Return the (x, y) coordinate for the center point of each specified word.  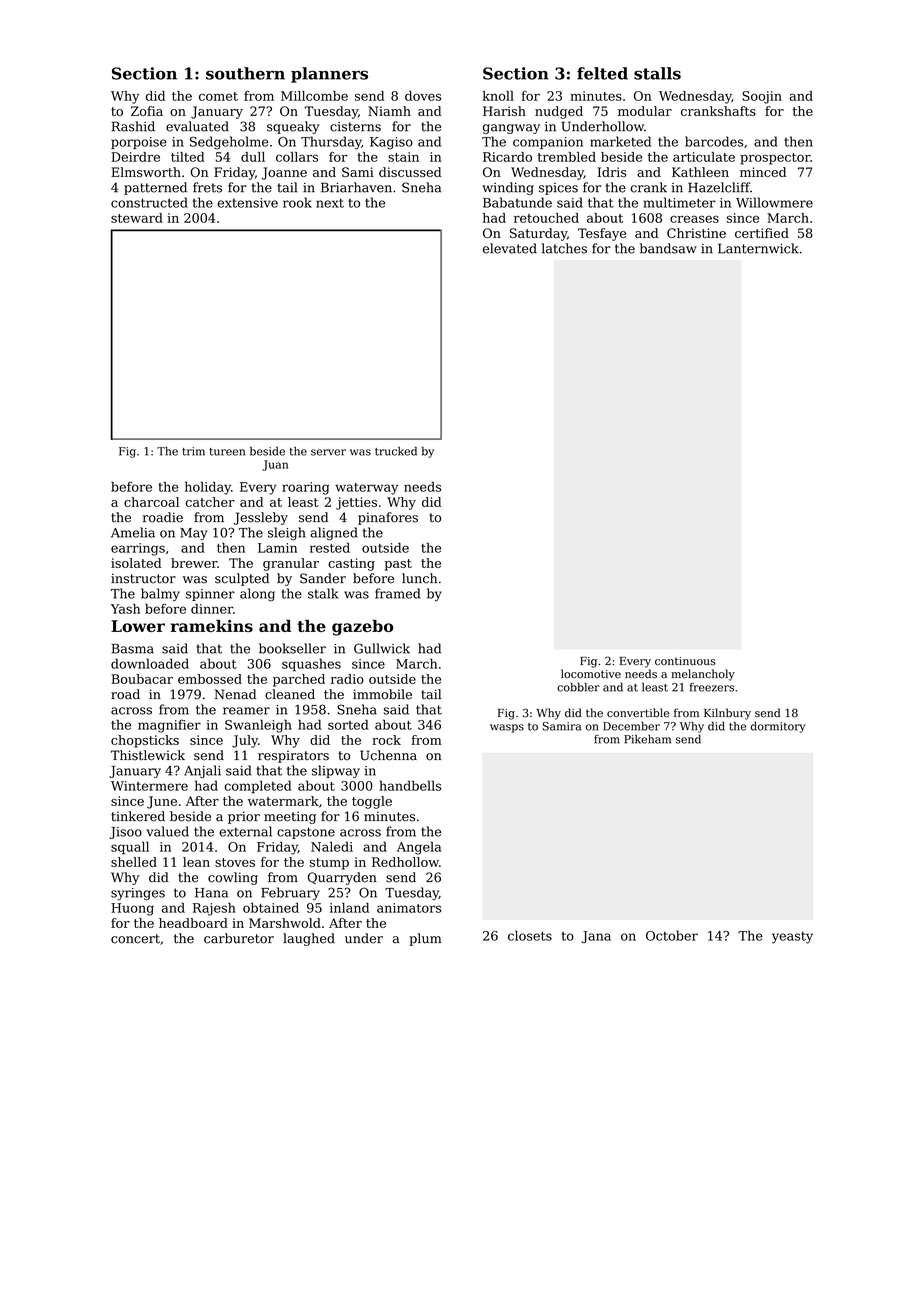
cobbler (578, 687)
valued (167, 831)
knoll (498, 96)
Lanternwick (758, 248)
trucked (396, 451)
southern (245, 73)
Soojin (762, 97)
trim (193, 451)
